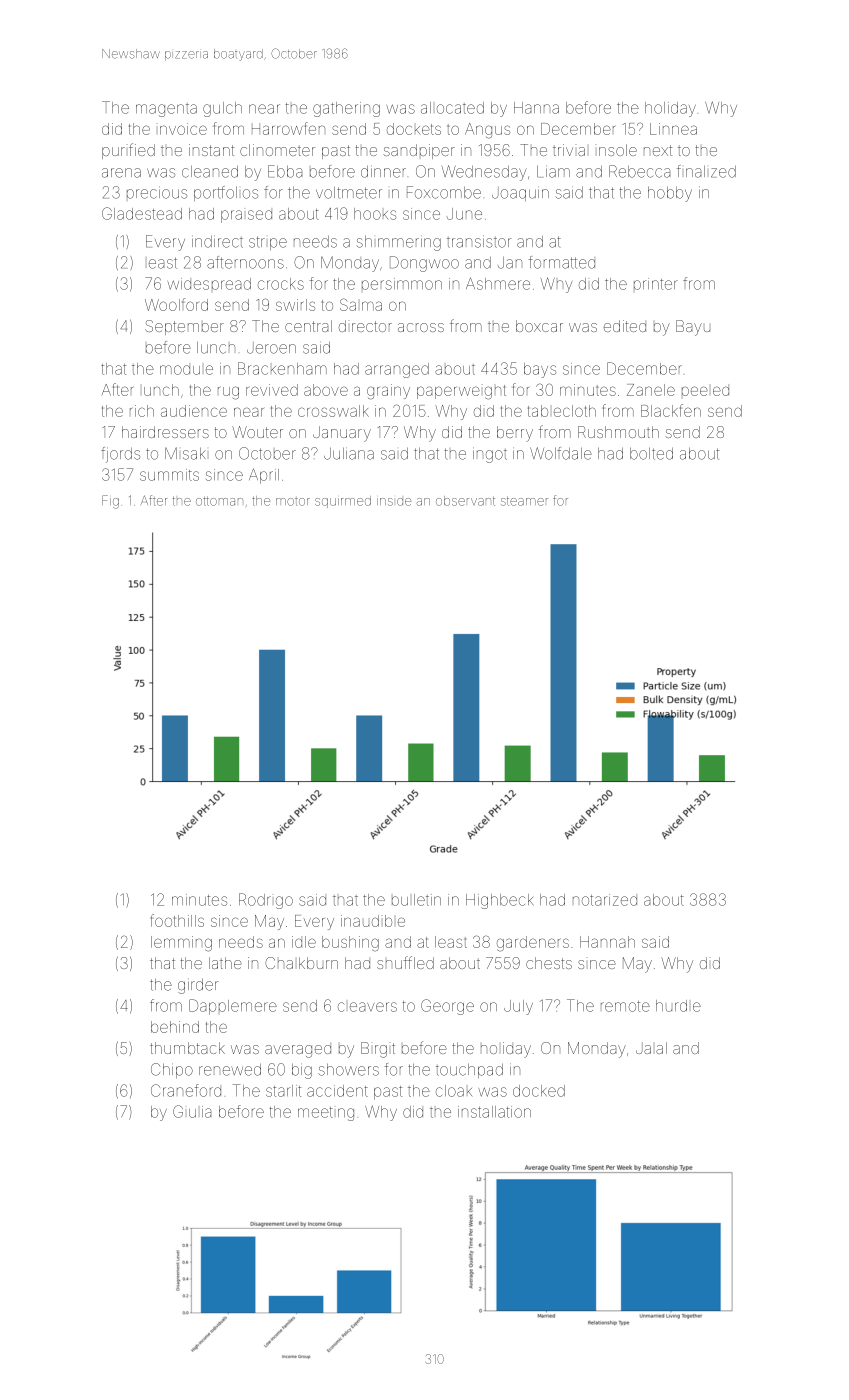 The width and height of the screenshot is (849, 1400). What do you see at coordinates (177, 920) in the screenshot?
I see `foothills` at bounding box center [177, 920].
